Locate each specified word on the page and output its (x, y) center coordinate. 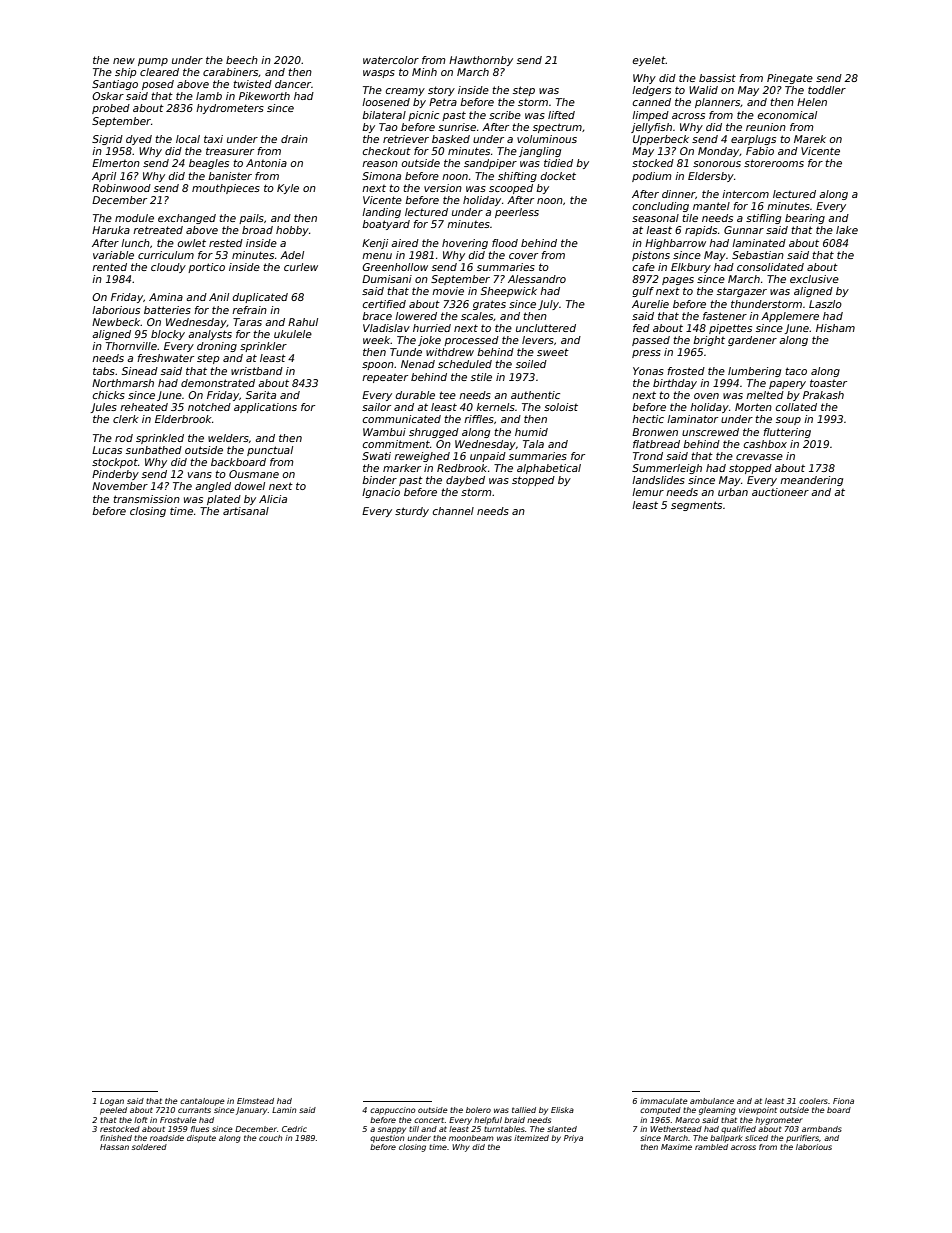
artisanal (246, 511)
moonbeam (471, 1138)
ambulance (712, 1101)
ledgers (651, 91)
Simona (381, 176)
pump (153, 62)
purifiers (802, 1139)
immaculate (664, 1101)
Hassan (114, 1147)
